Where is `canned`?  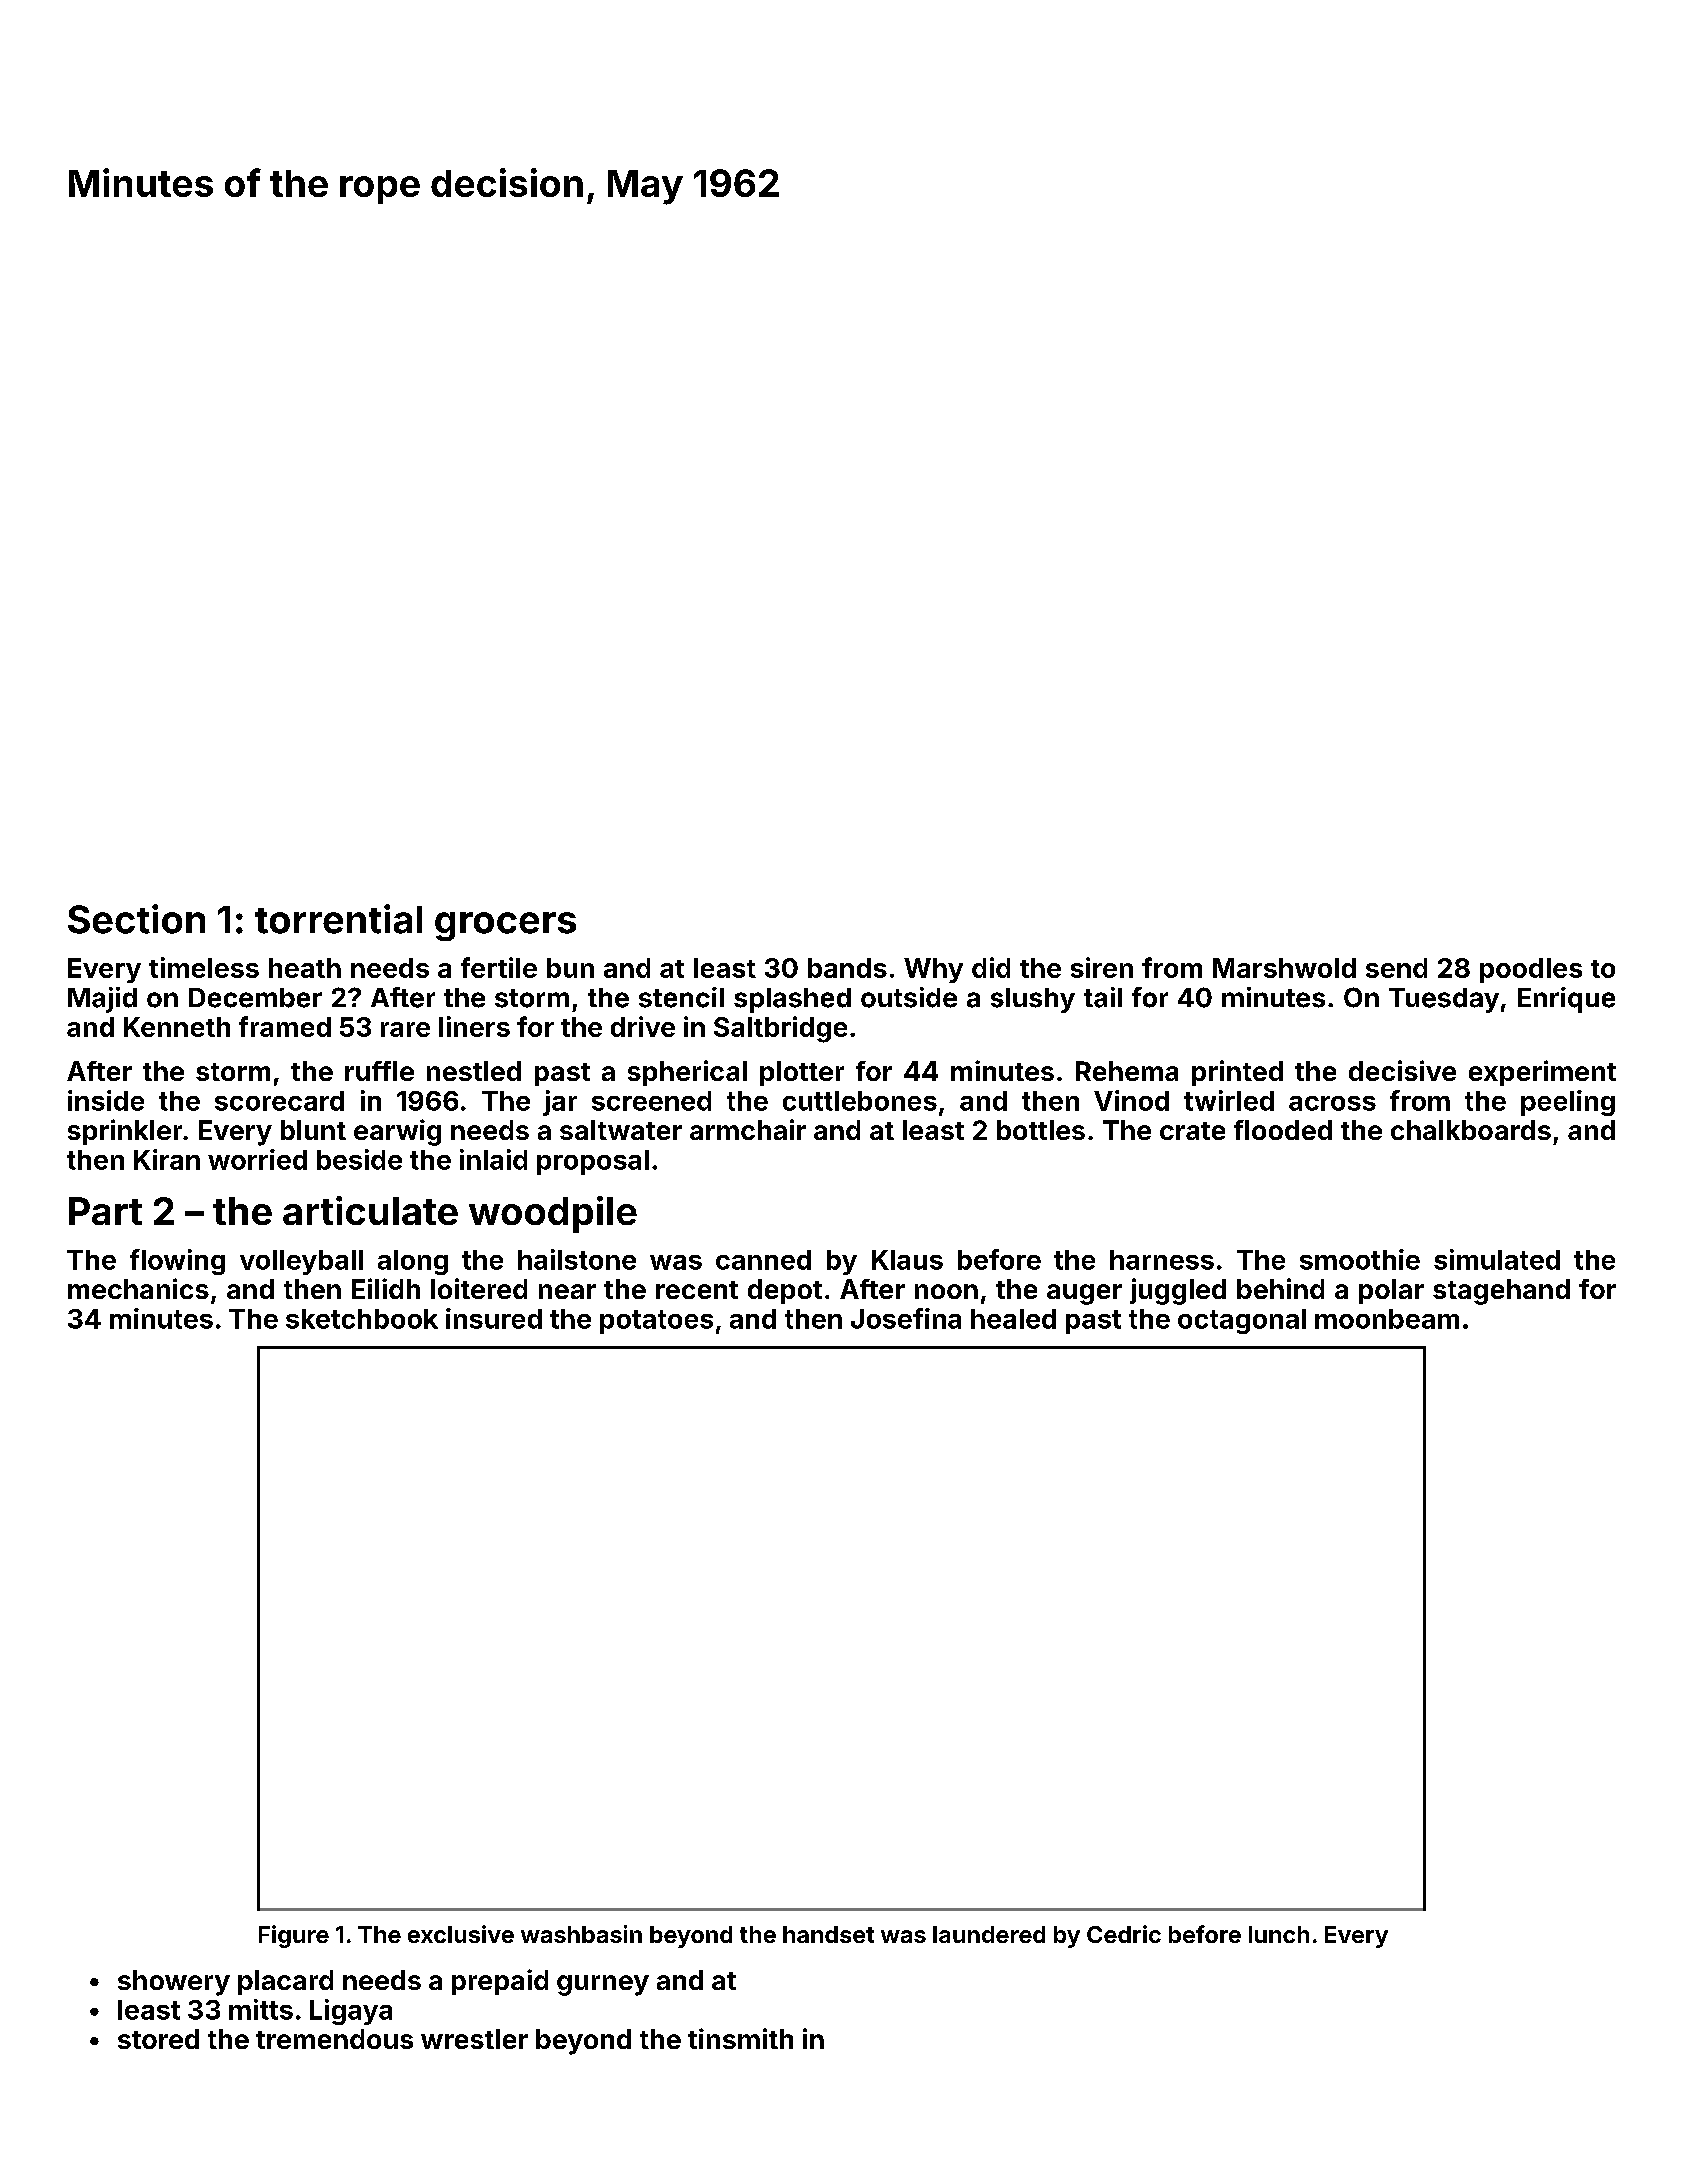 canned is located at coordinates (763, 1260).
